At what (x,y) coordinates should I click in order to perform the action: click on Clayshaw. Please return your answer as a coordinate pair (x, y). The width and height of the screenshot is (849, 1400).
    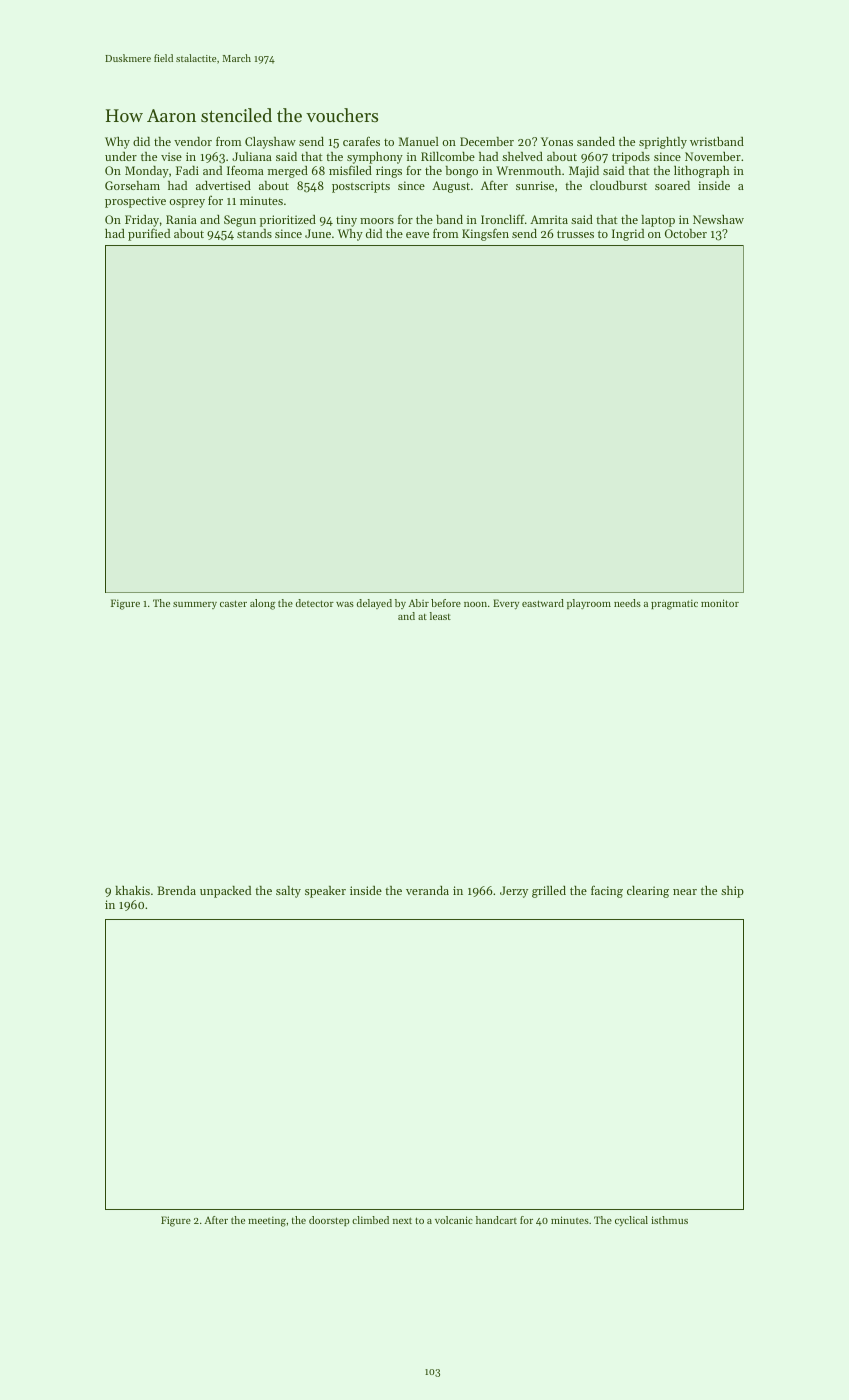
    Looking at the image, I should click on (270, 143).
